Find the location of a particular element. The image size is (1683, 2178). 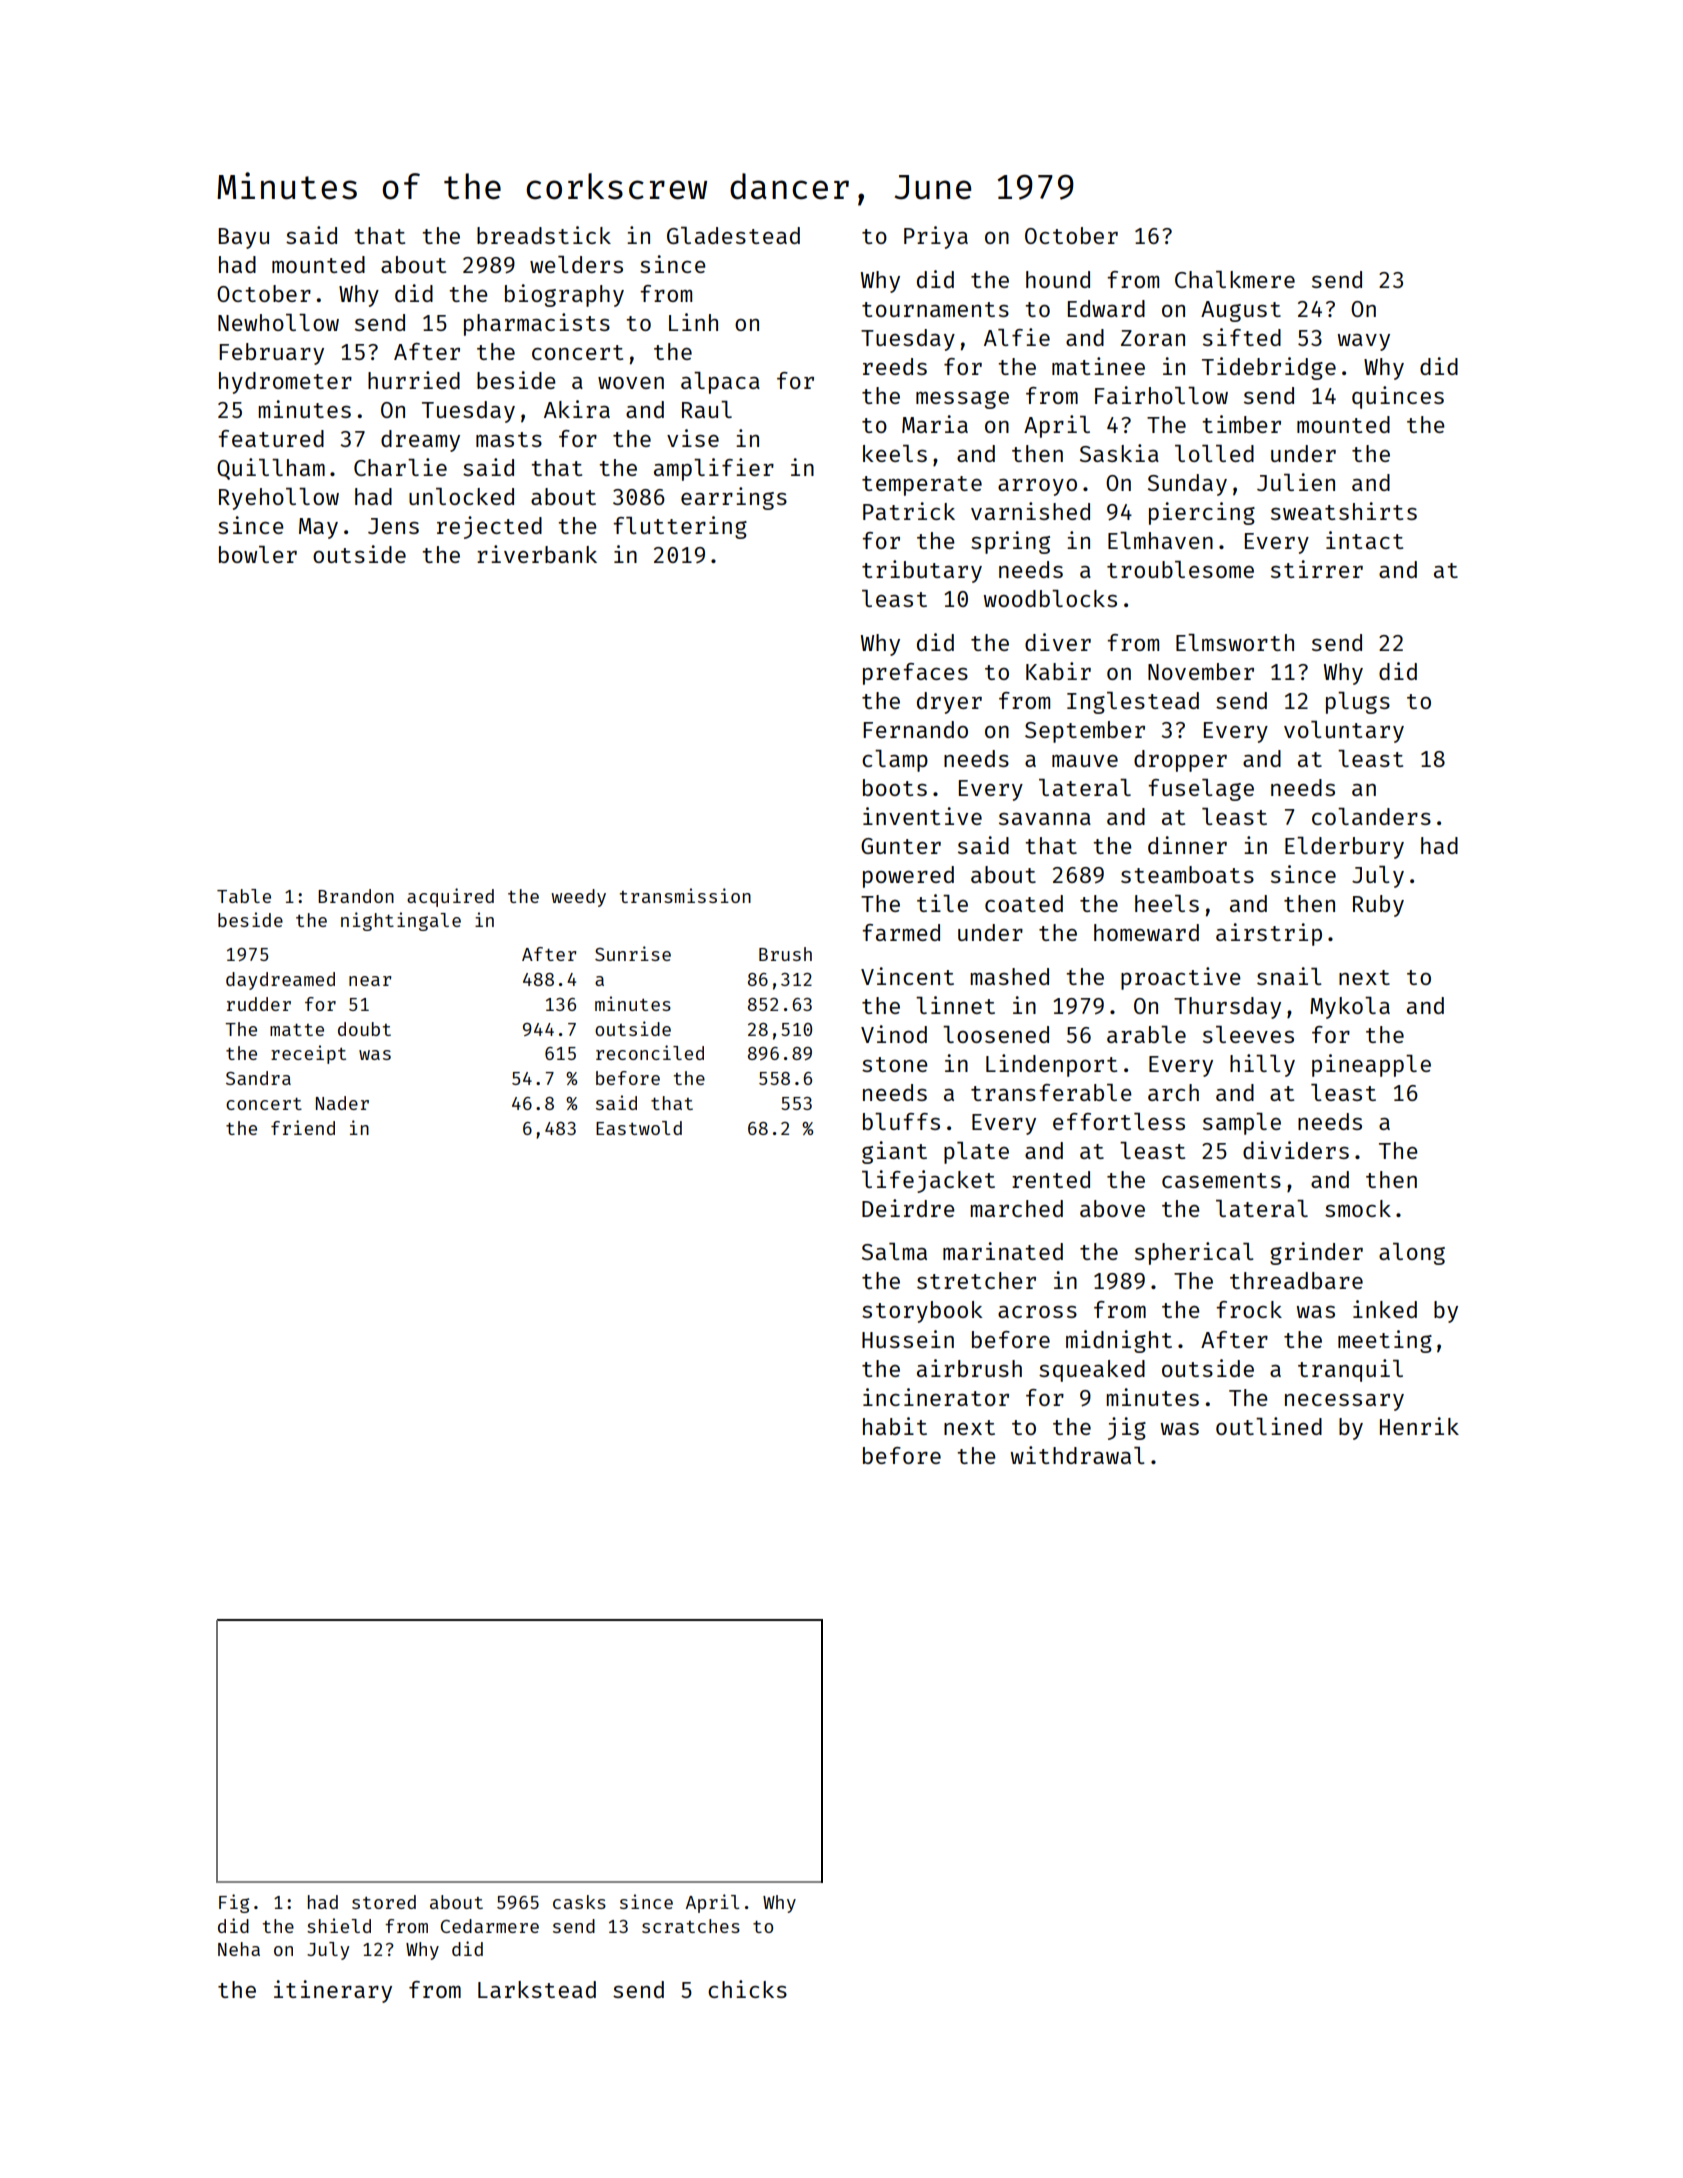

bluffs is located at coordinates (901, 1121).
